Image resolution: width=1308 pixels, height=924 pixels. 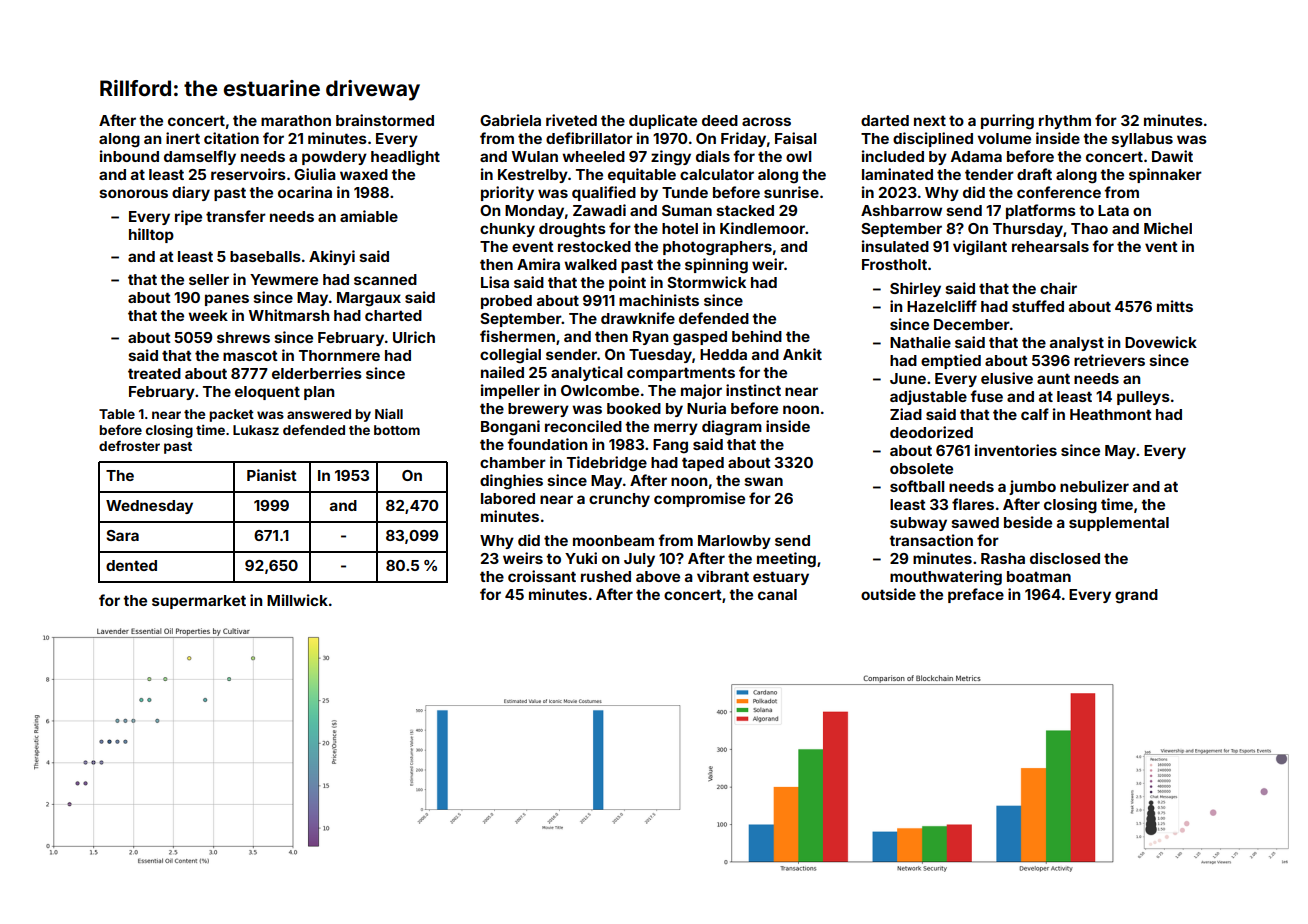 I want to click on deed, so click(x=720, y=120).
